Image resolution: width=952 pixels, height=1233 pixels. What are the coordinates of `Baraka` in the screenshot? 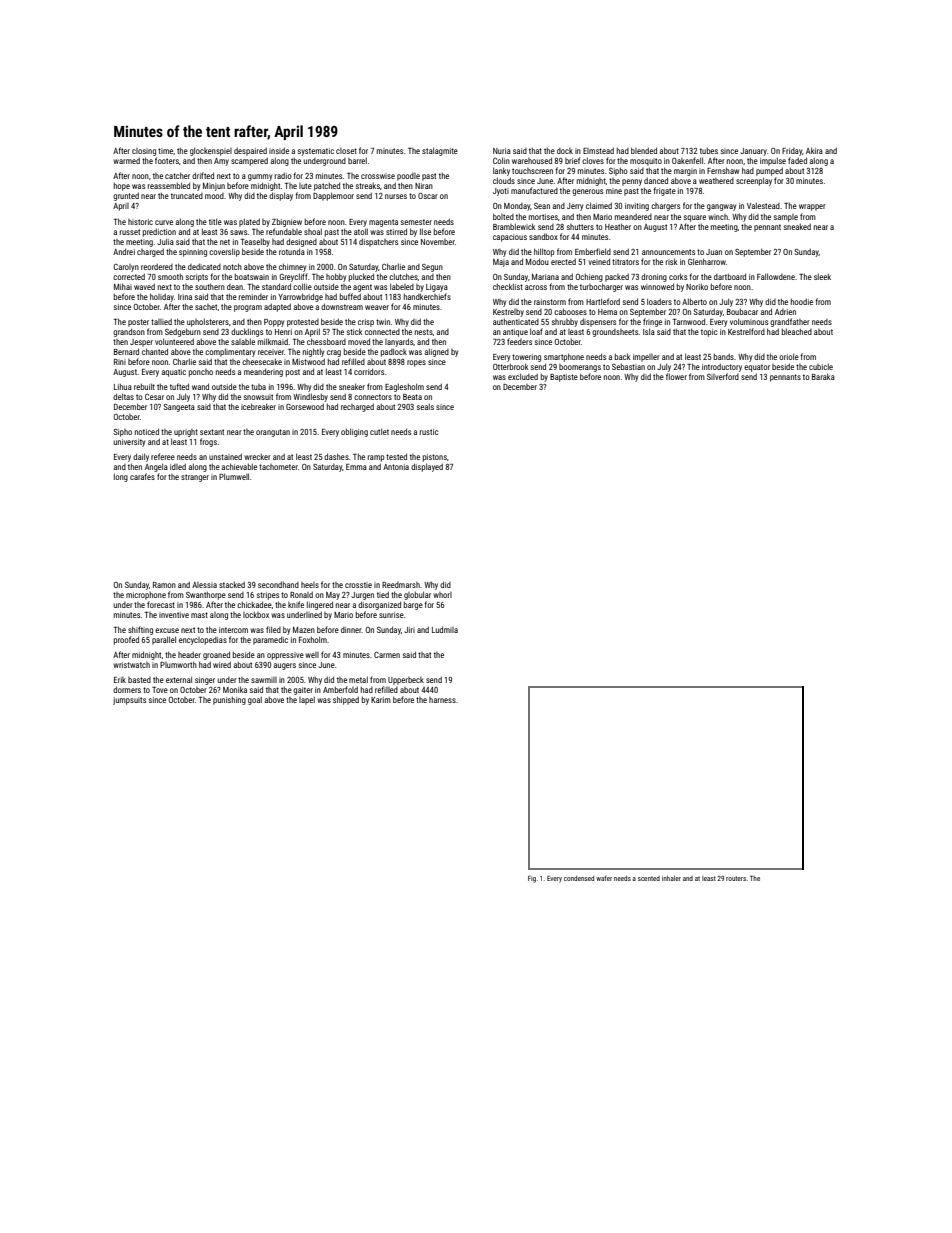 It's located at (823, 376).
